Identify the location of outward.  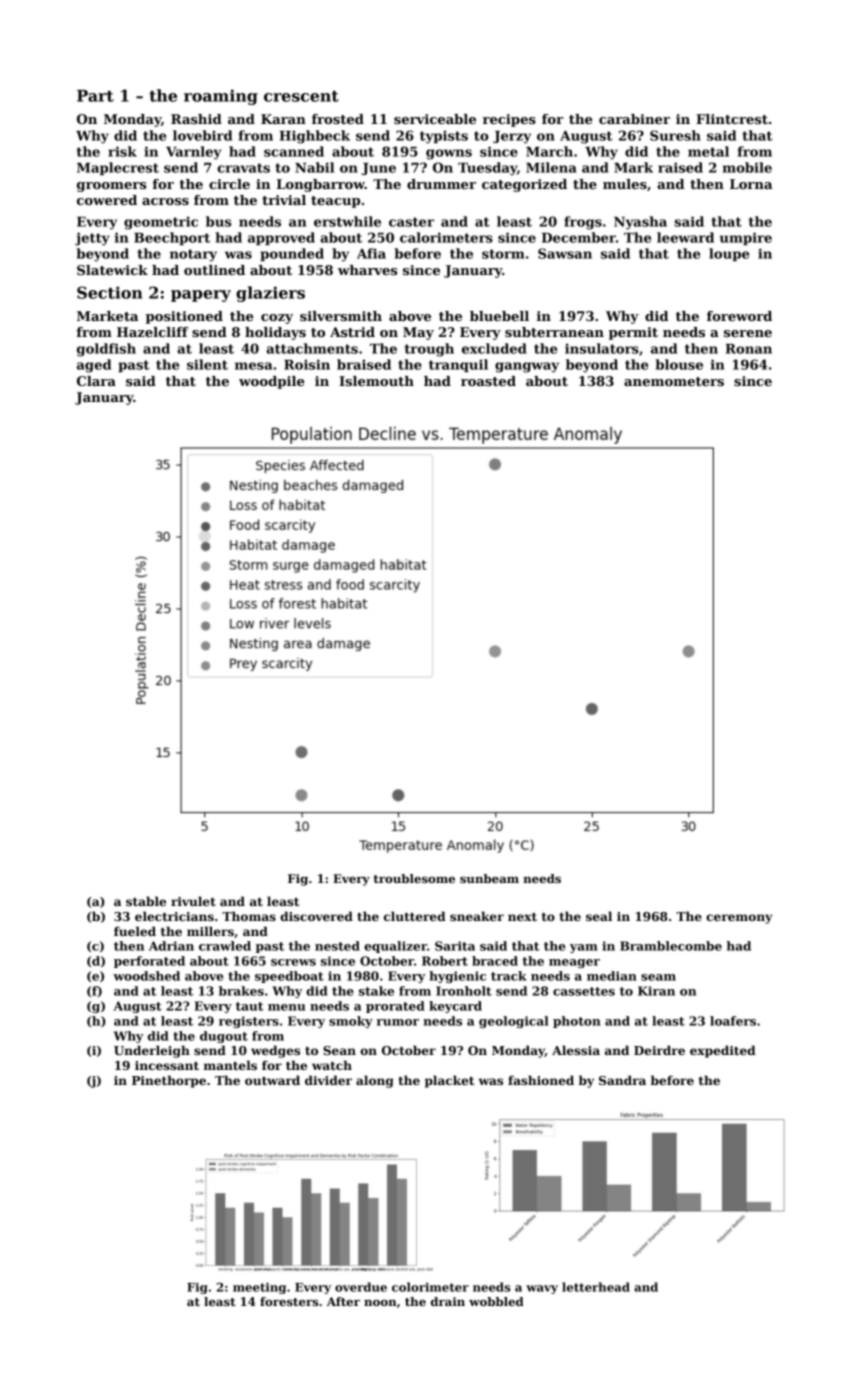
(272, 1080).
